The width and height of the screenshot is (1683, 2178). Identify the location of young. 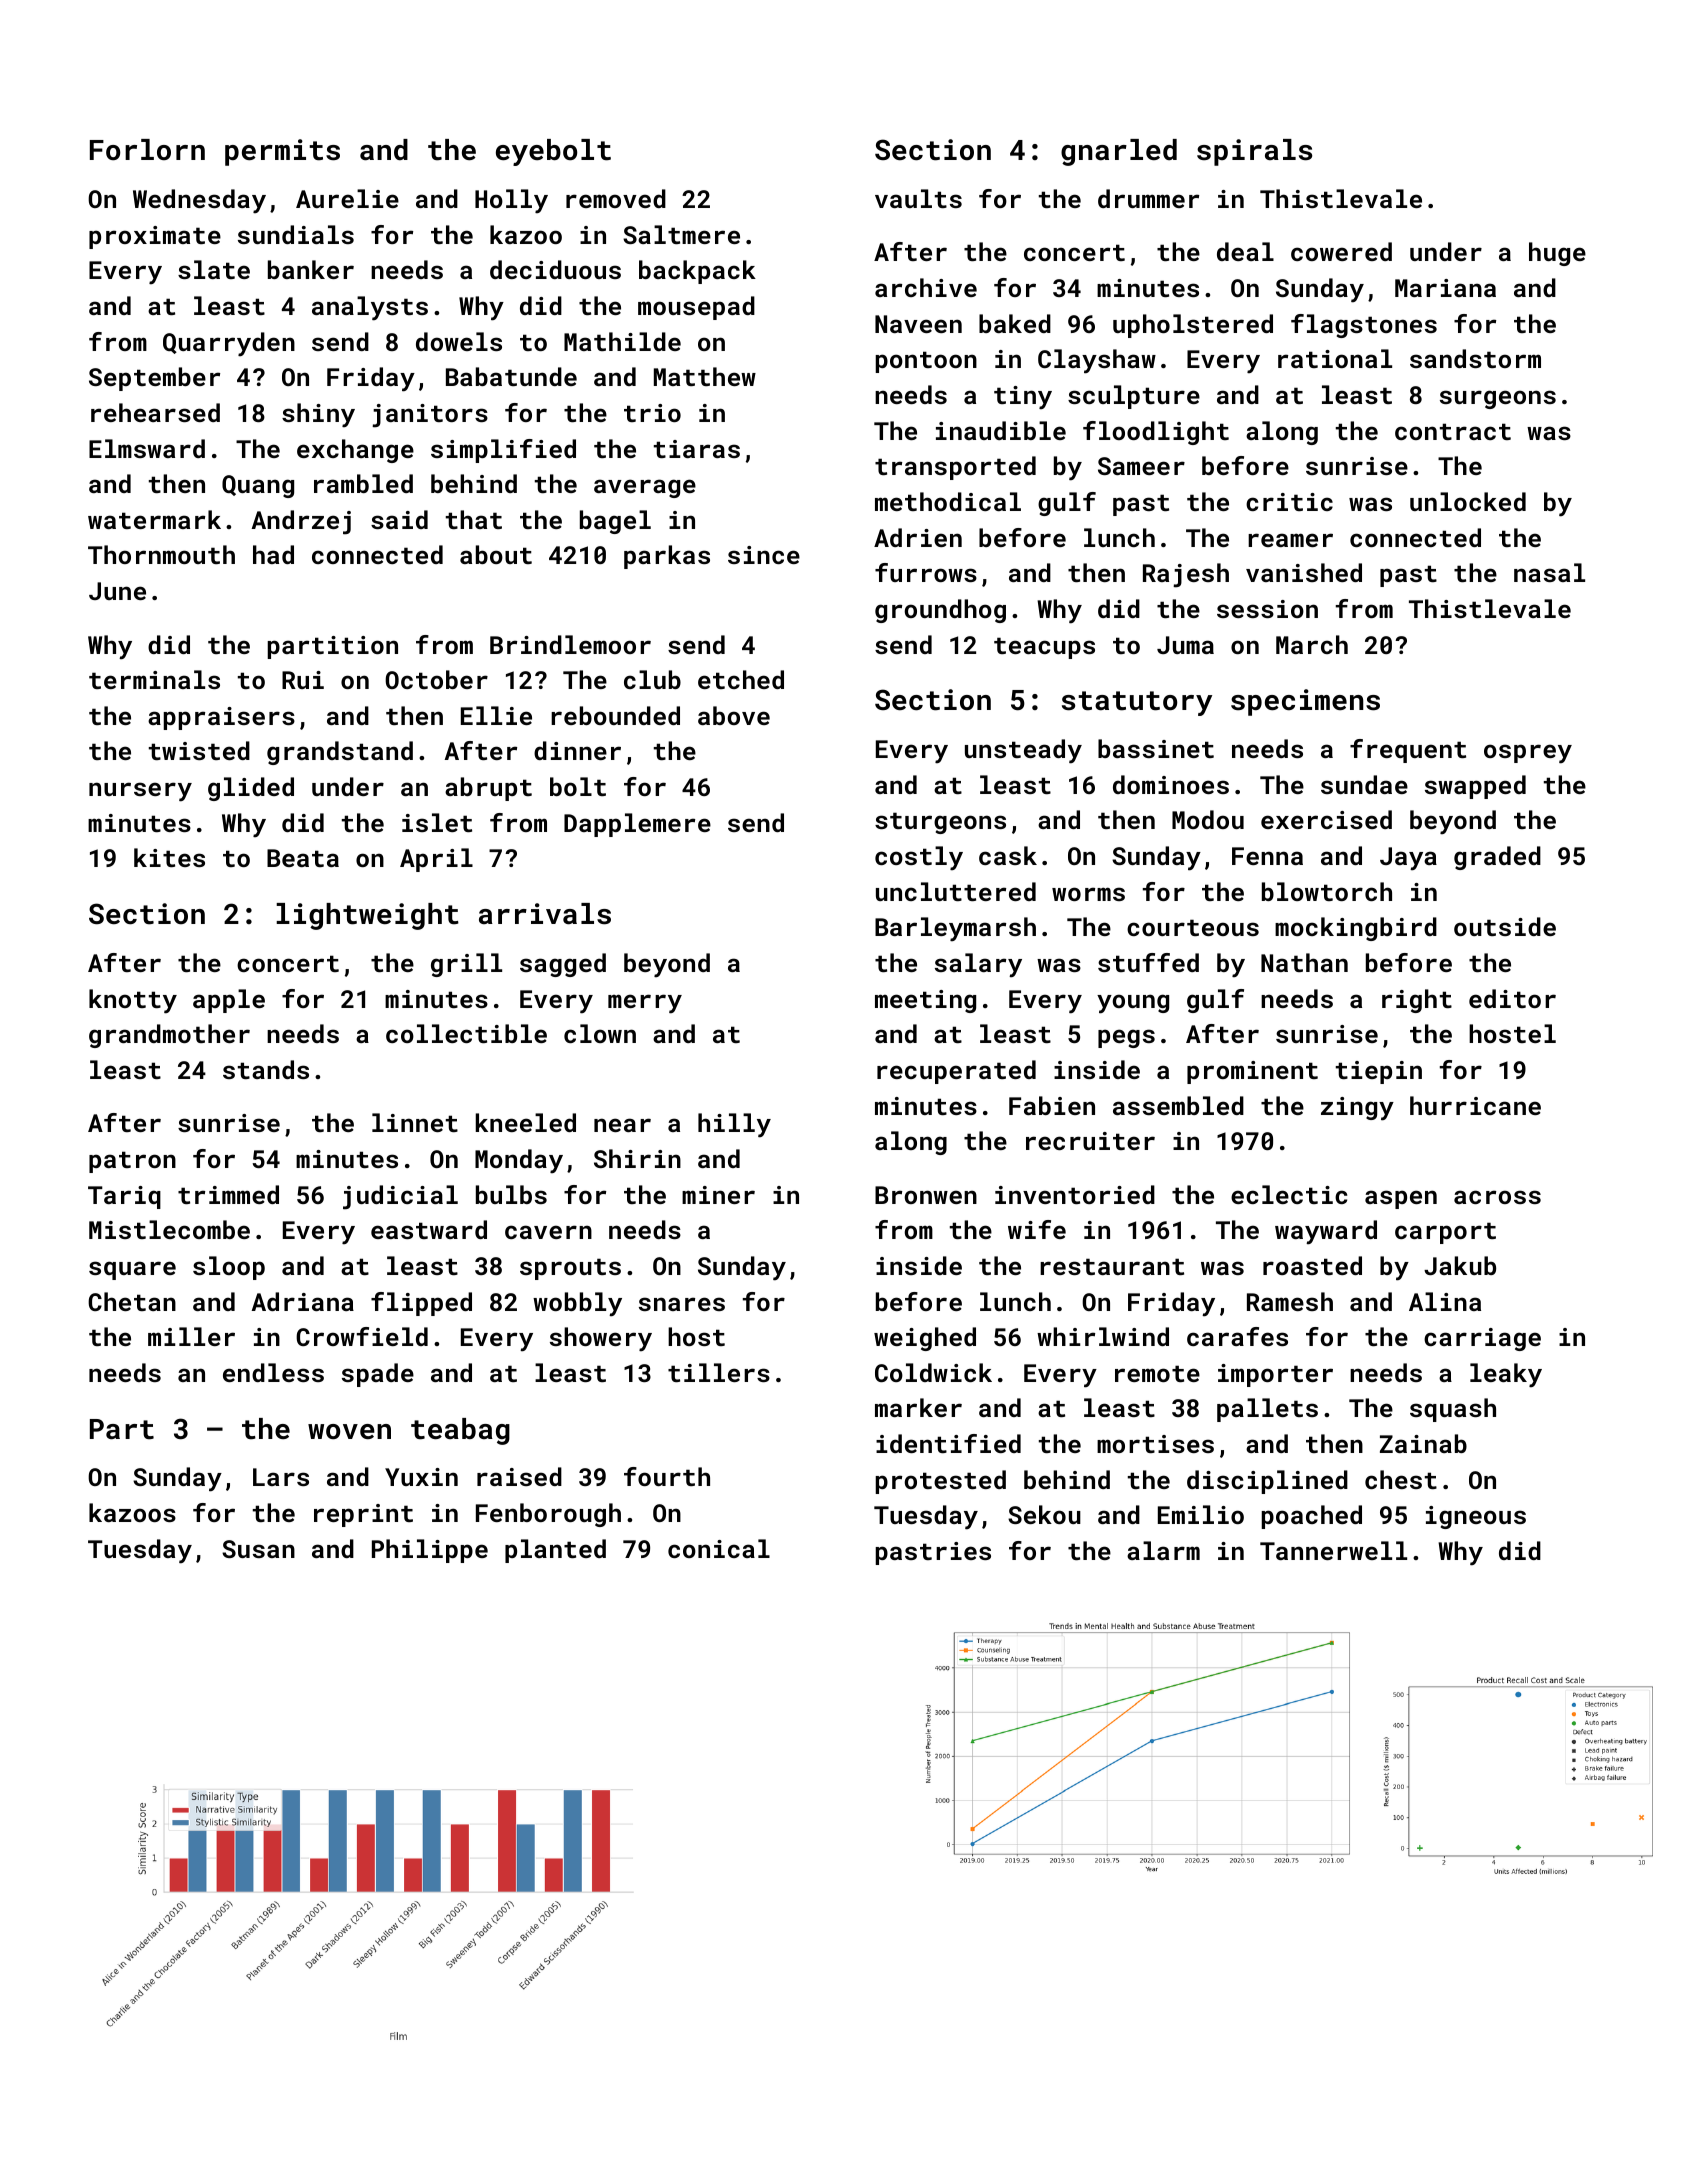
(1133, 1004).
